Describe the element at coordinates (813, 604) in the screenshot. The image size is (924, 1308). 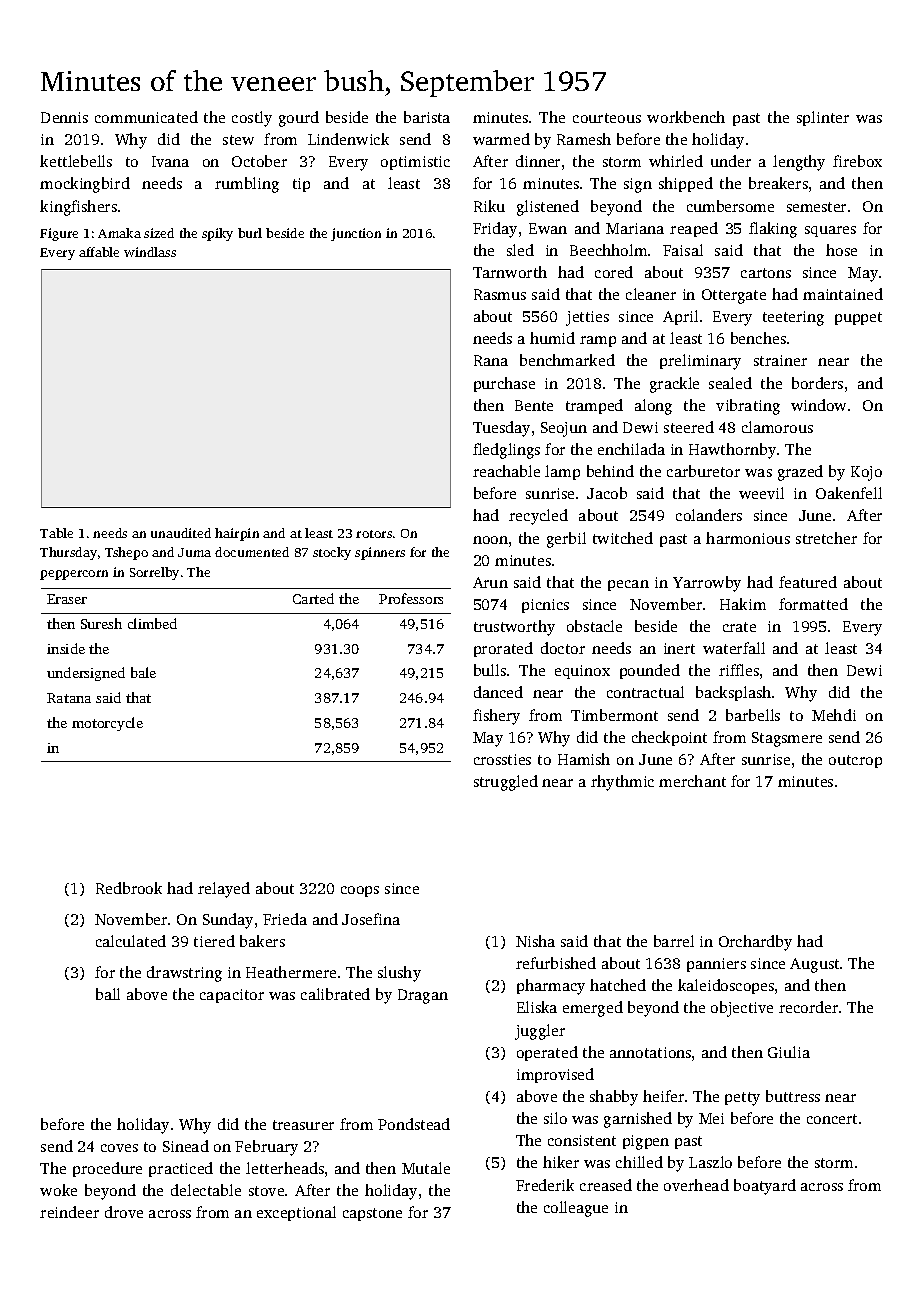
I see `formatted` at that location.
